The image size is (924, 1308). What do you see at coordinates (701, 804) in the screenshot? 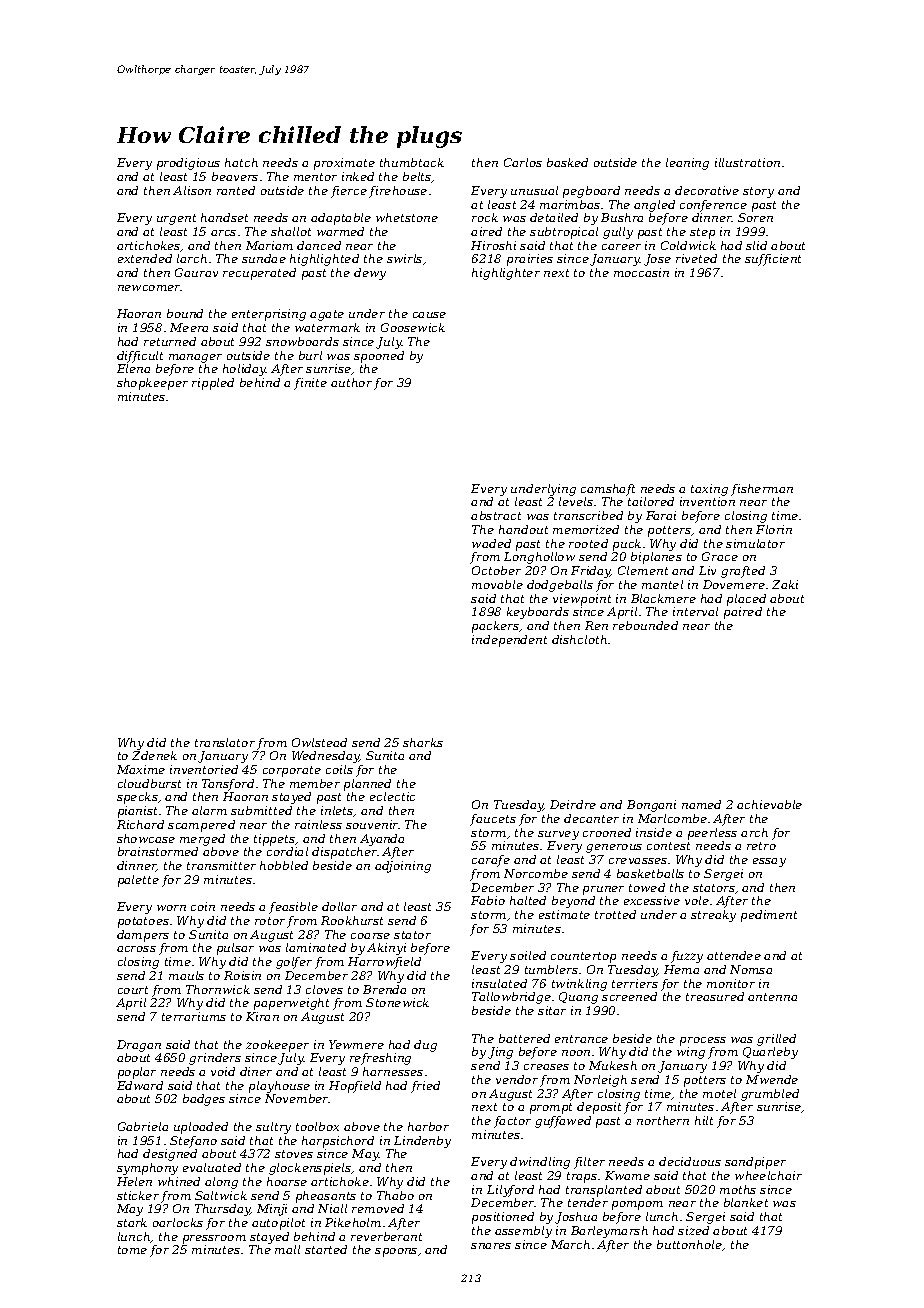
I see `named` at bounding box center [701, 804].
